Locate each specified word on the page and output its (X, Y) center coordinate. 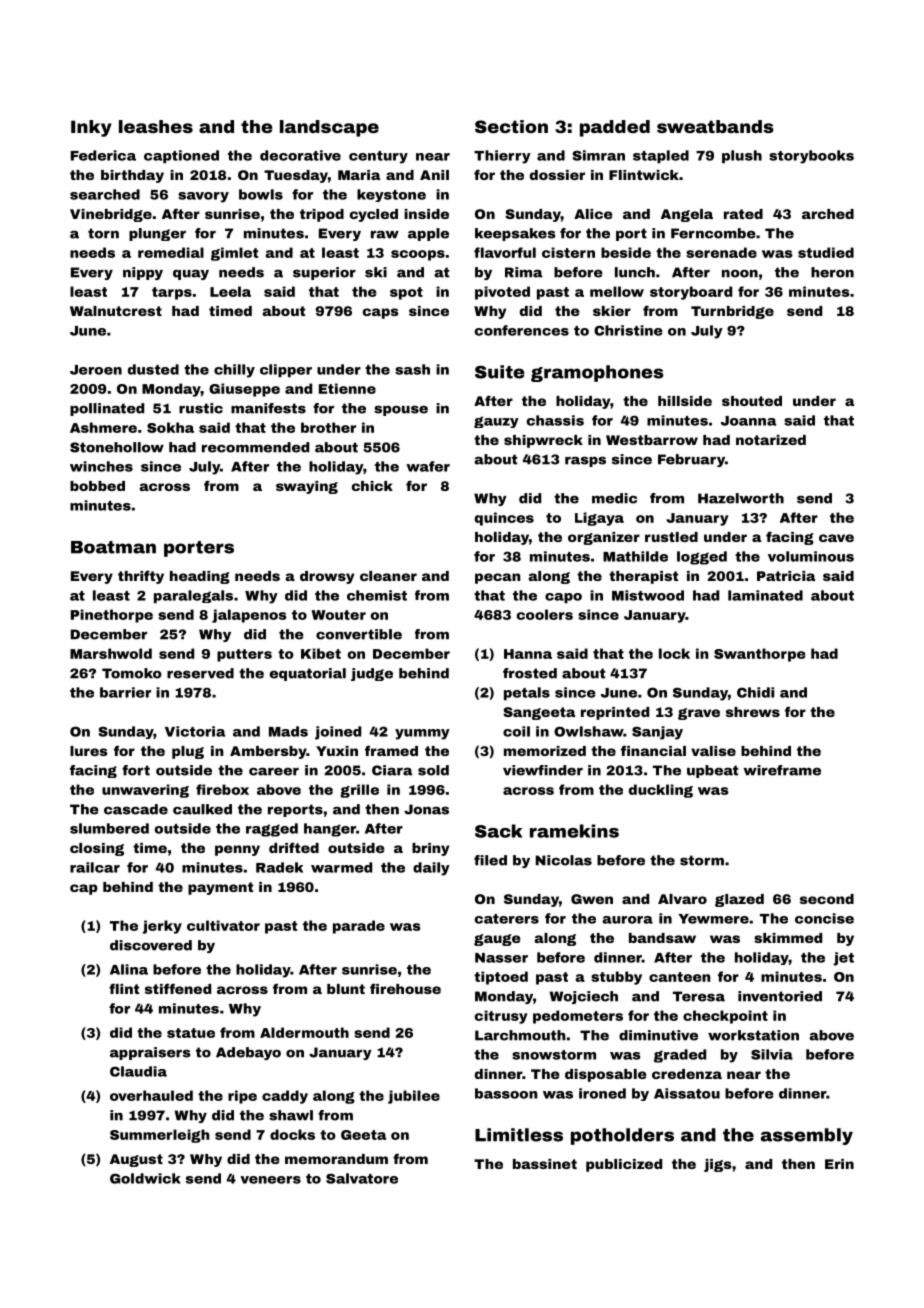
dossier (557, 175)
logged (702, 558)
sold (433, 770)
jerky (162, 927)
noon (740, 273)
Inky (91, 128)
